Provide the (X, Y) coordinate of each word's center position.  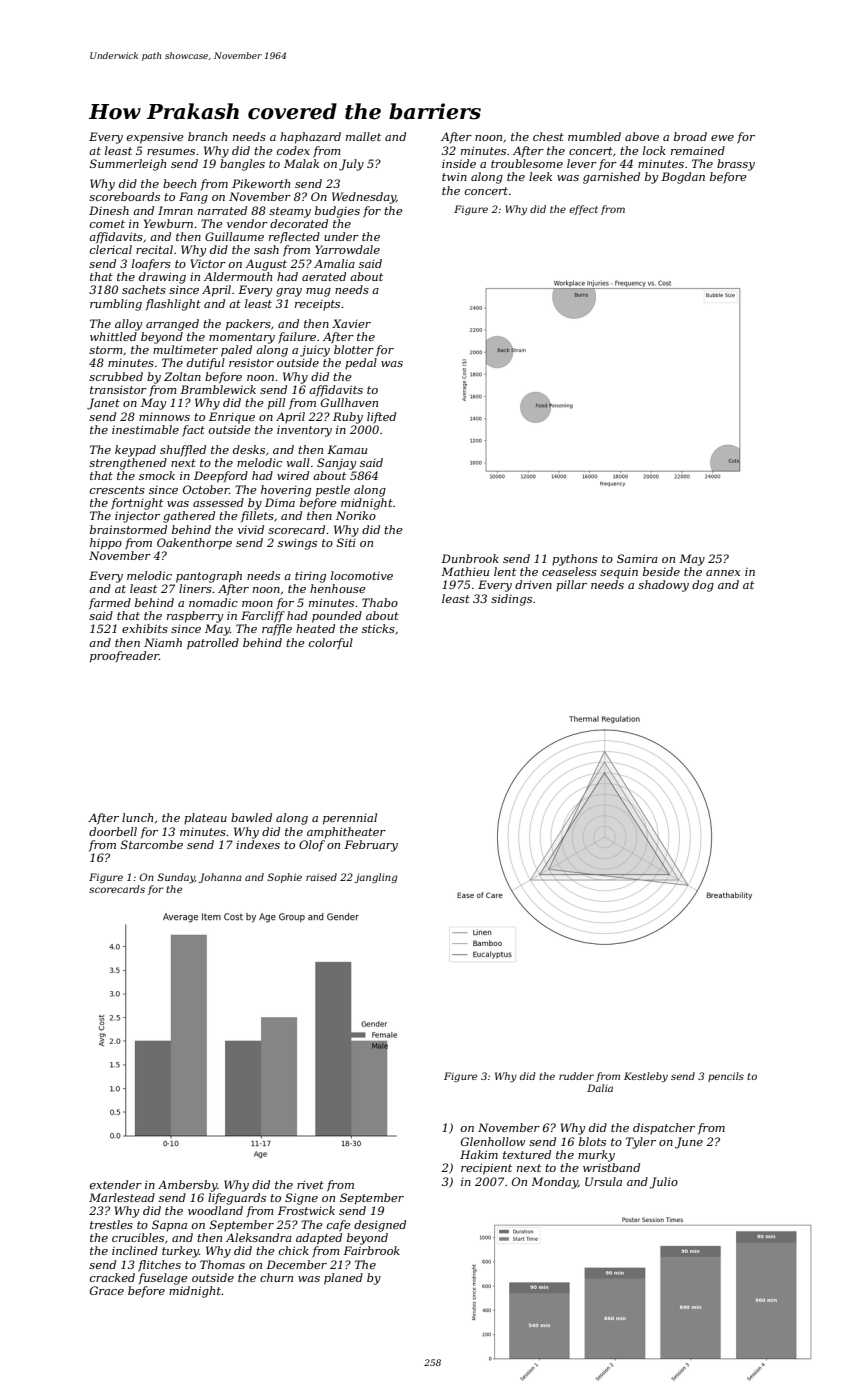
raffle (277, 630)
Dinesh (109, 210)
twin (454, 177)
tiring (310, 577)
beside (661, 571)
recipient (486, 1169)
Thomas (222, 1264)
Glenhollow (493, 1141)
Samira (637, 558)
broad (690, 136)
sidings (511, 600)
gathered (189, 517)
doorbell (113, 831)
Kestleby (646, 1077)
